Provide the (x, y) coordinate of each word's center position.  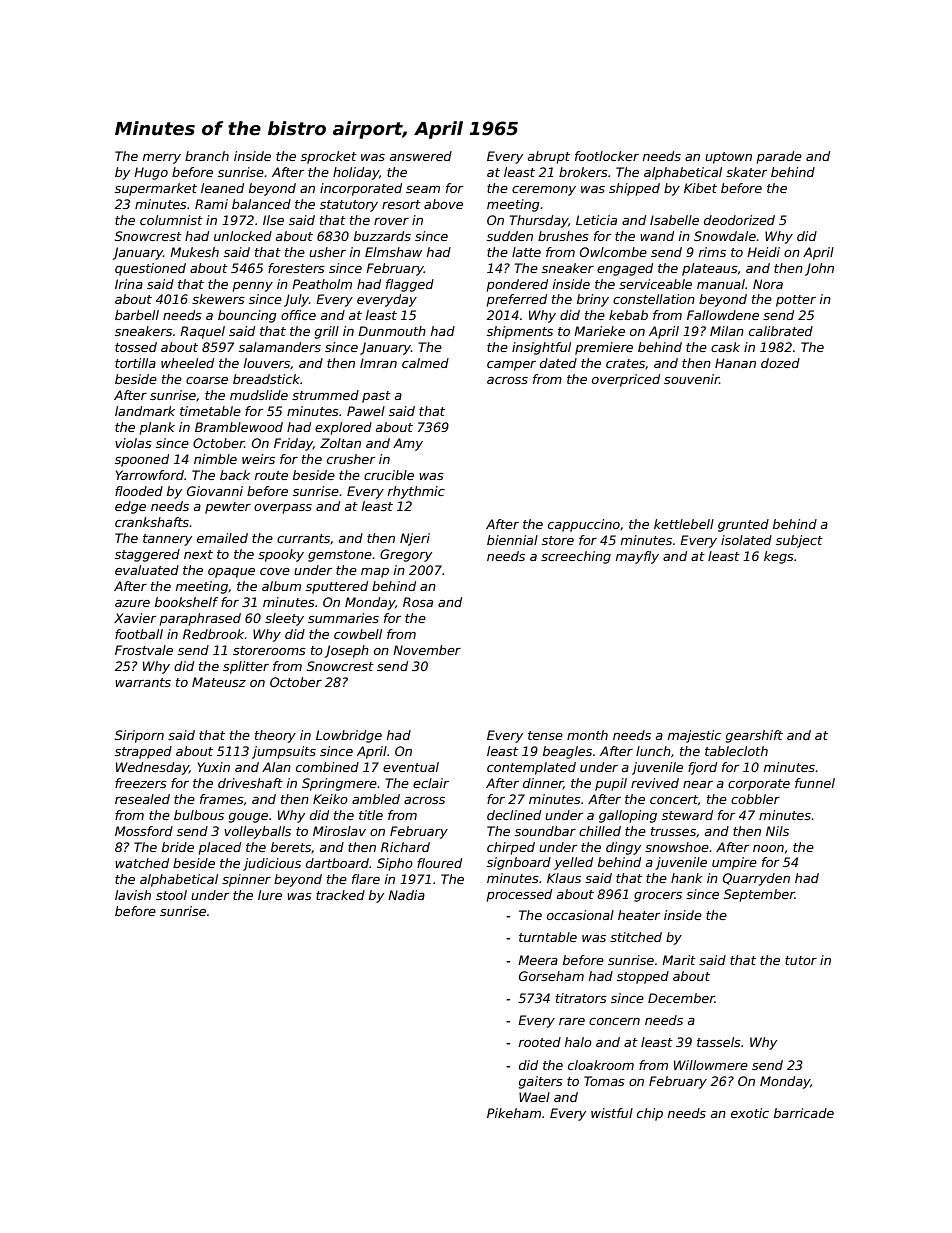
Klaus (564, 878)
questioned (150, 269)
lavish (133, 895)
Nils (777, 831)
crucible (389, 475)
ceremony (544, 191)
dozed (780, 363)
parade (779, 157)
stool (171, 895)
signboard (519, 863)
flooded (139, 491)
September (759, 895)
